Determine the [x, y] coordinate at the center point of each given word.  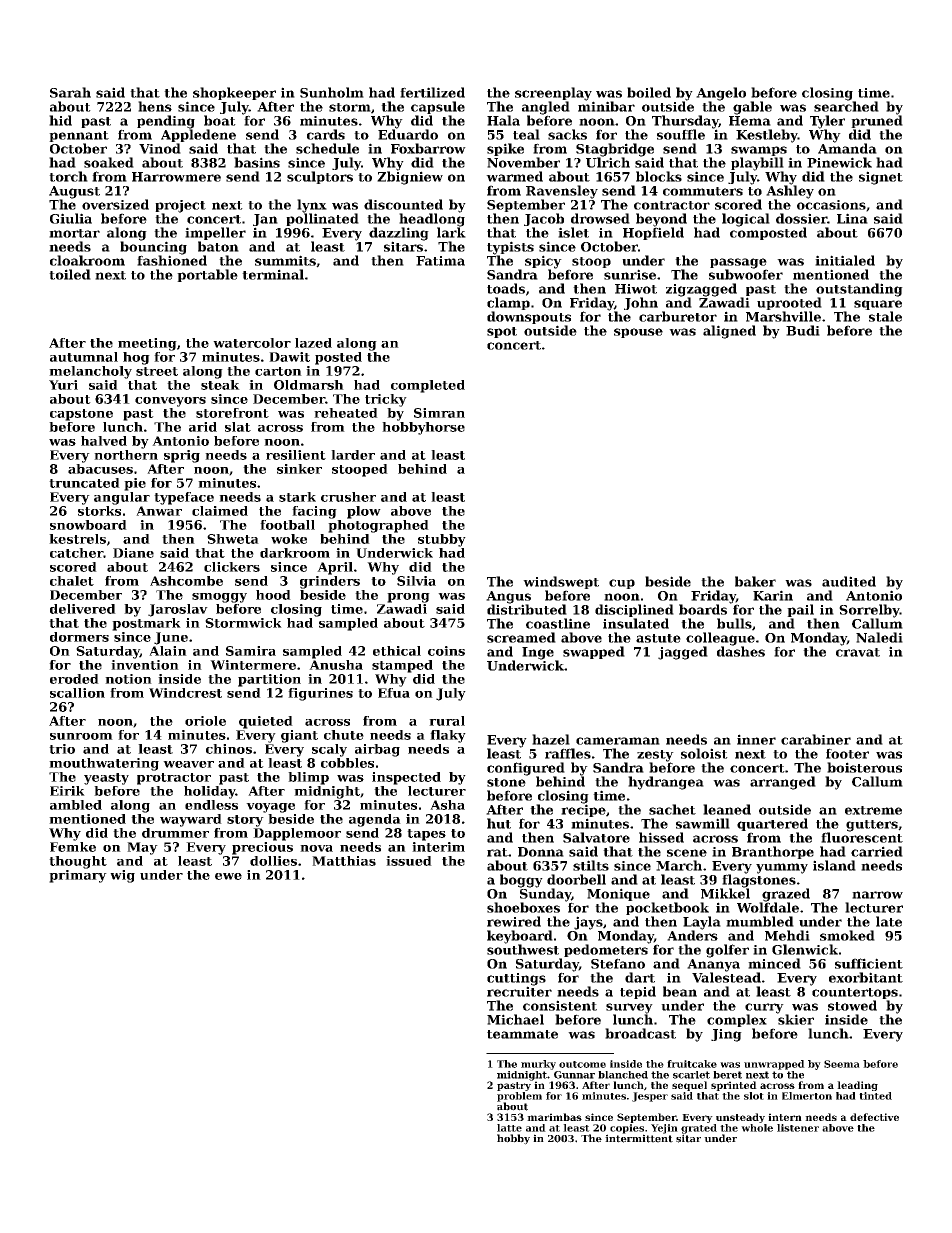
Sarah [70, 92]
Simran [439, 413]
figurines [320, 694]
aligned [729, 332]
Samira [251, 651]
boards [703, 609]
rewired [514, 921]
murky [538, 1065]
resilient [296, 455]
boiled [649, 92]
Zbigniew [410, 178]
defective [874, 1117]
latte [509, 1128]
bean [680, 991]
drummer [175, 833]
